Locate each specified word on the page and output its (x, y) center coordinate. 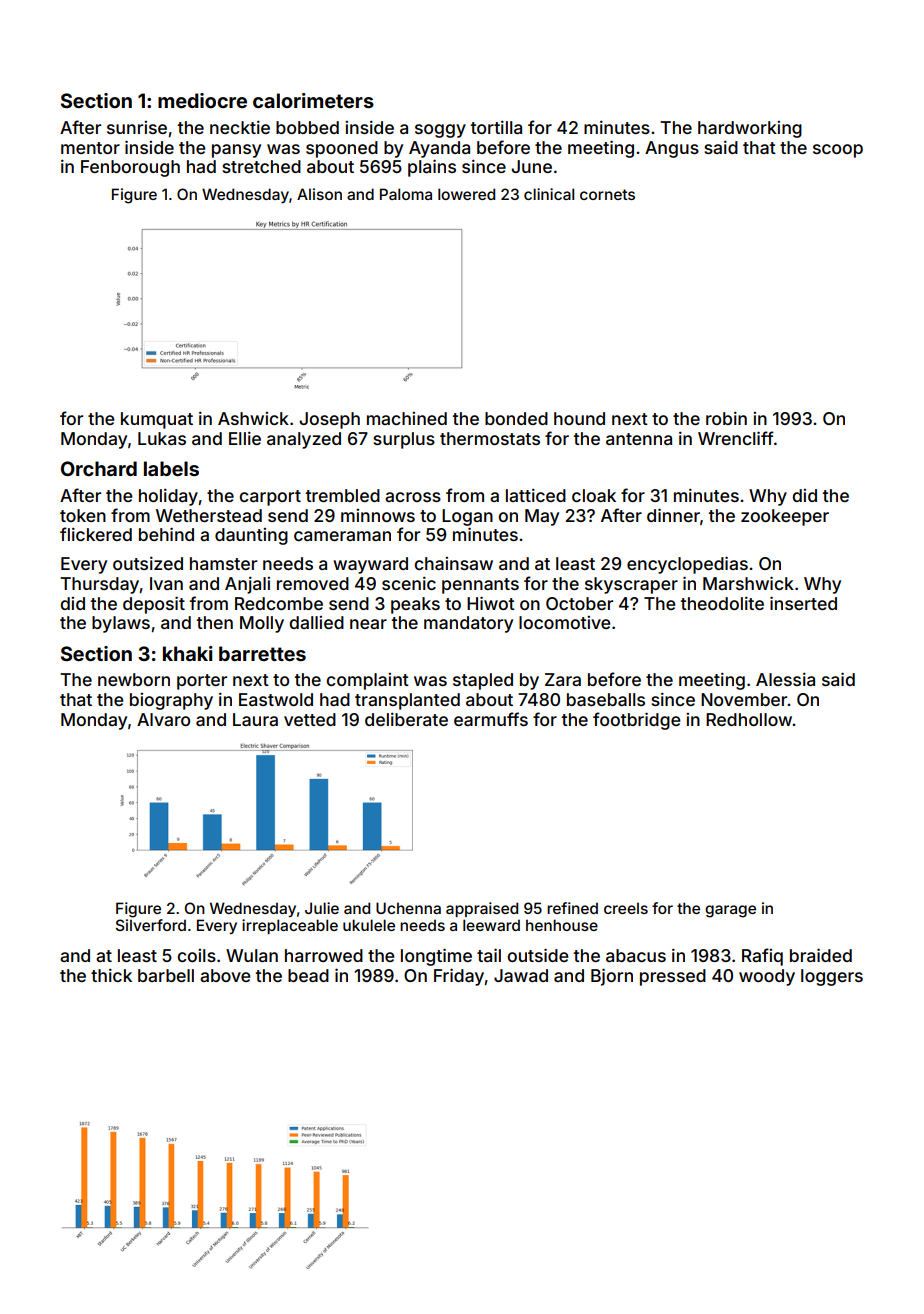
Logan (467, 517)
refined (572, 908)
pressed (673, 977)
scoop (838, 151)
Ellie (245, 438)
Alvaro (163, 719)
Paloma (406, 194)
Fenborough (130, 168)
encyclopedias (687, 565)
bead (308, 975)
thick (111, 975)
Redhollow (749, 719)
